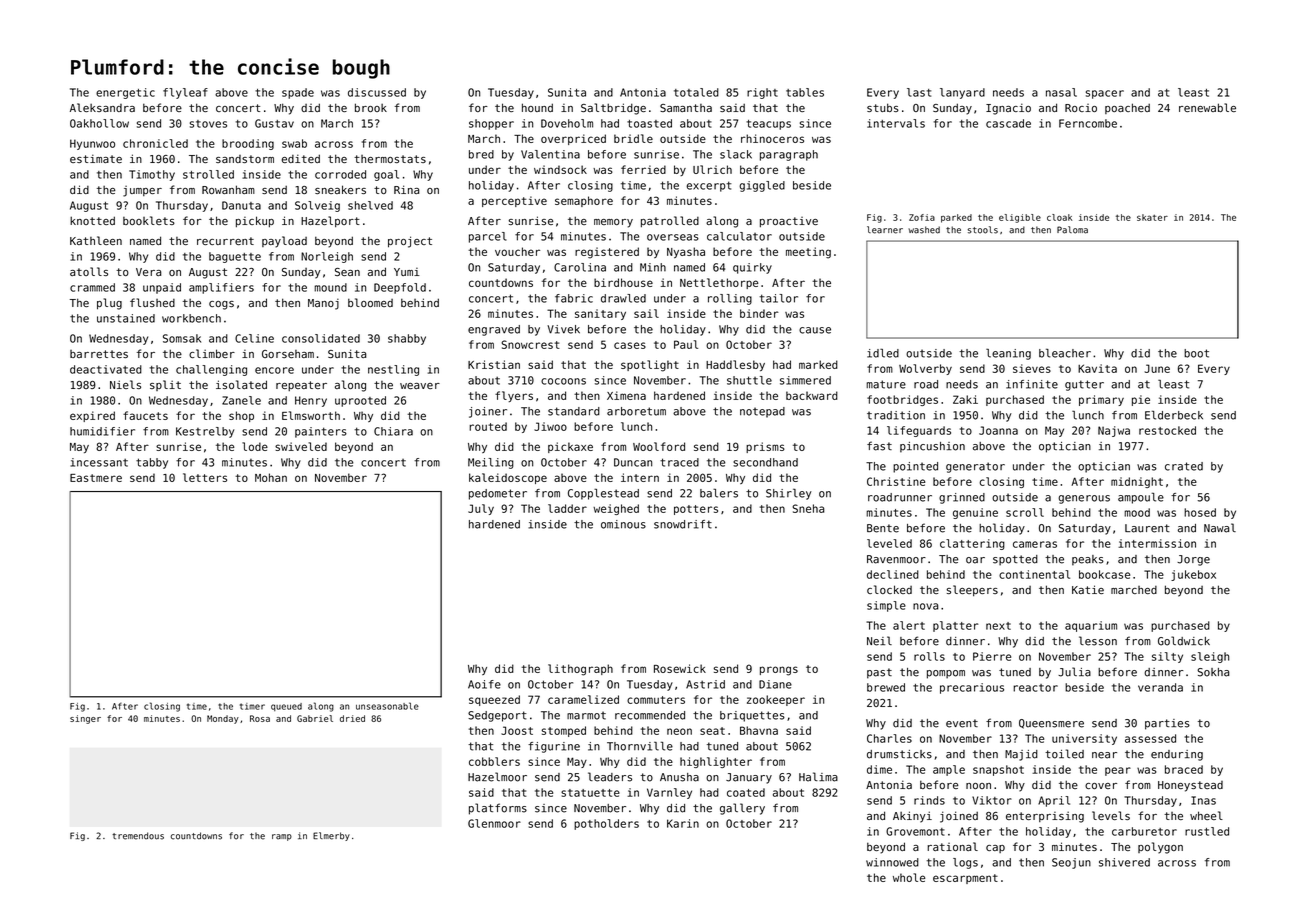 The width and height of the screenshot is (1308, 924). Describe the element at coordinates (96, 478) in the screenshot. I see `Eastmere` at that location.
